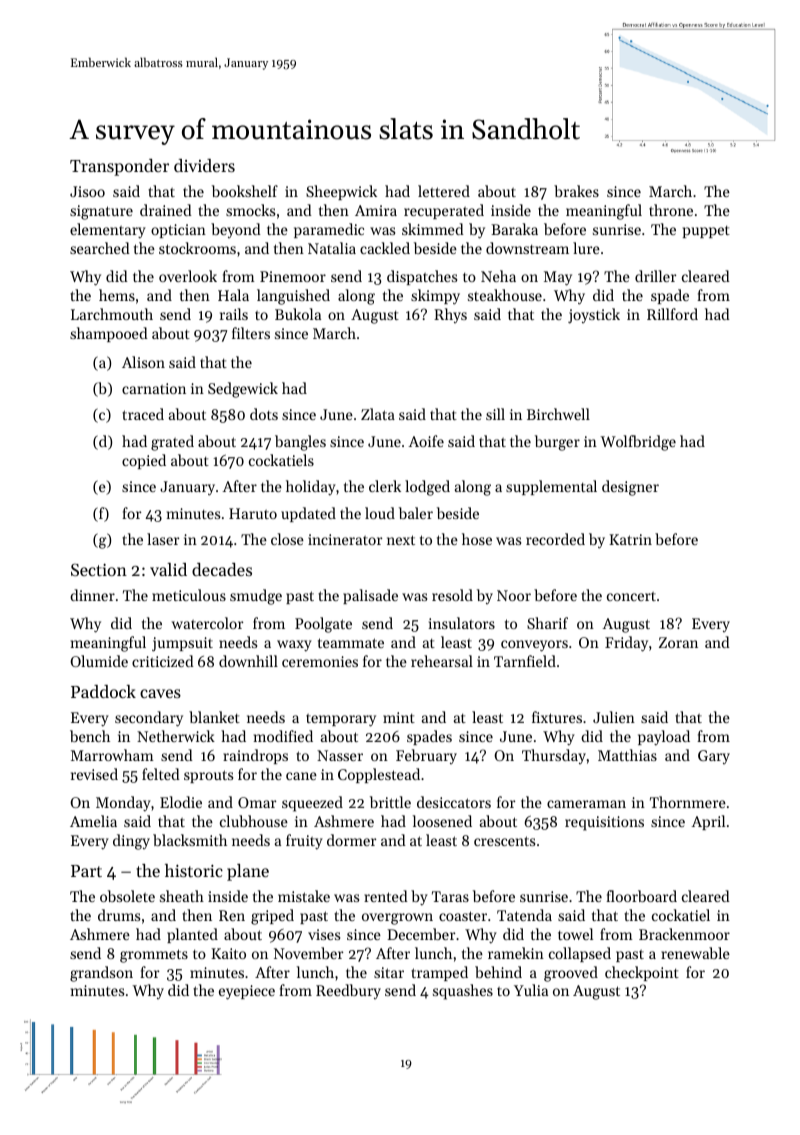 This screenshot has width=800, height=1135. I want to click on coaster, so click(463, 916).
